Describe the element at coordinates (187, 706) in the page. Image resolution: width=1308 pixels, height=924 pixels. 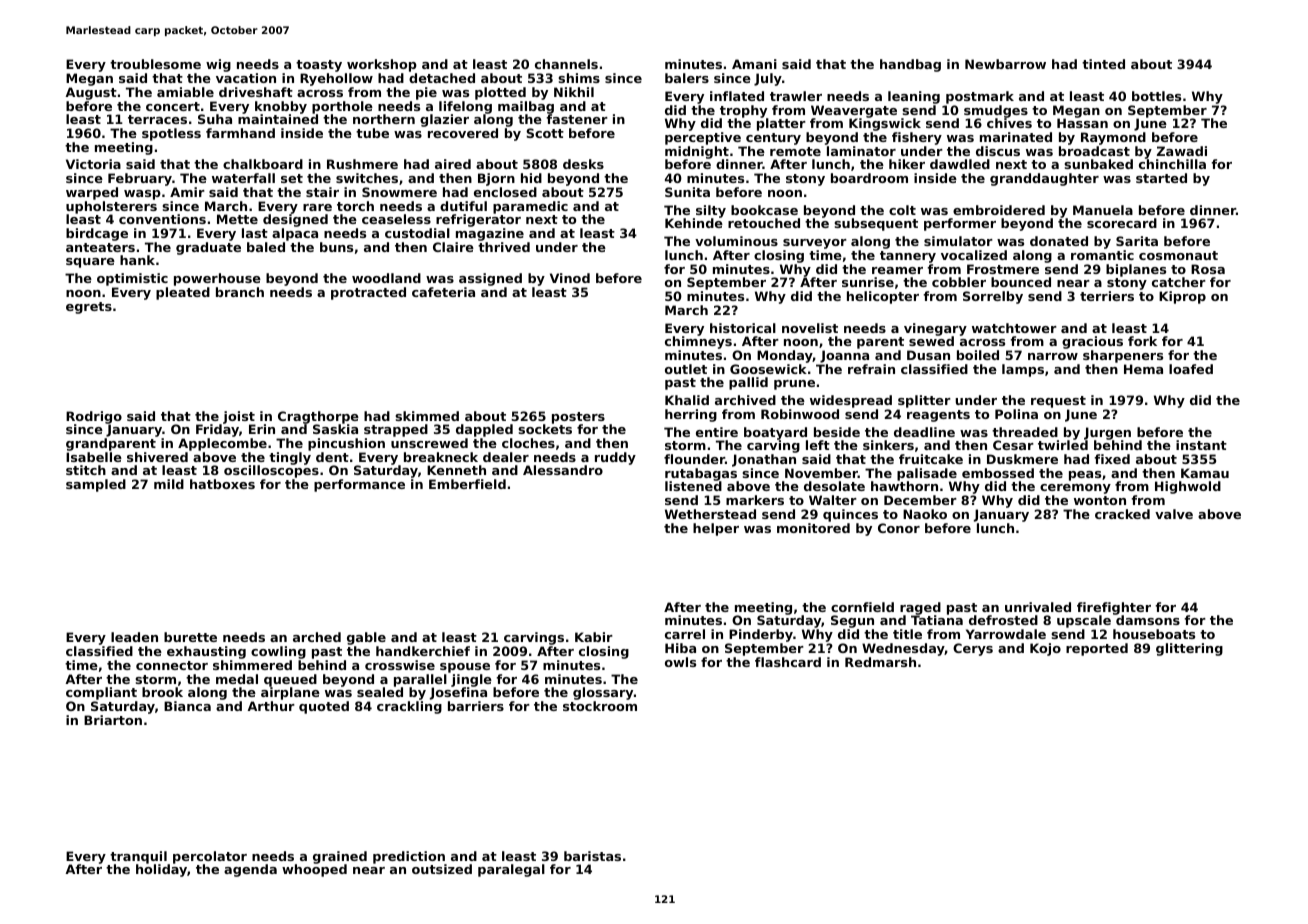
I see `Bianca` at that location.
